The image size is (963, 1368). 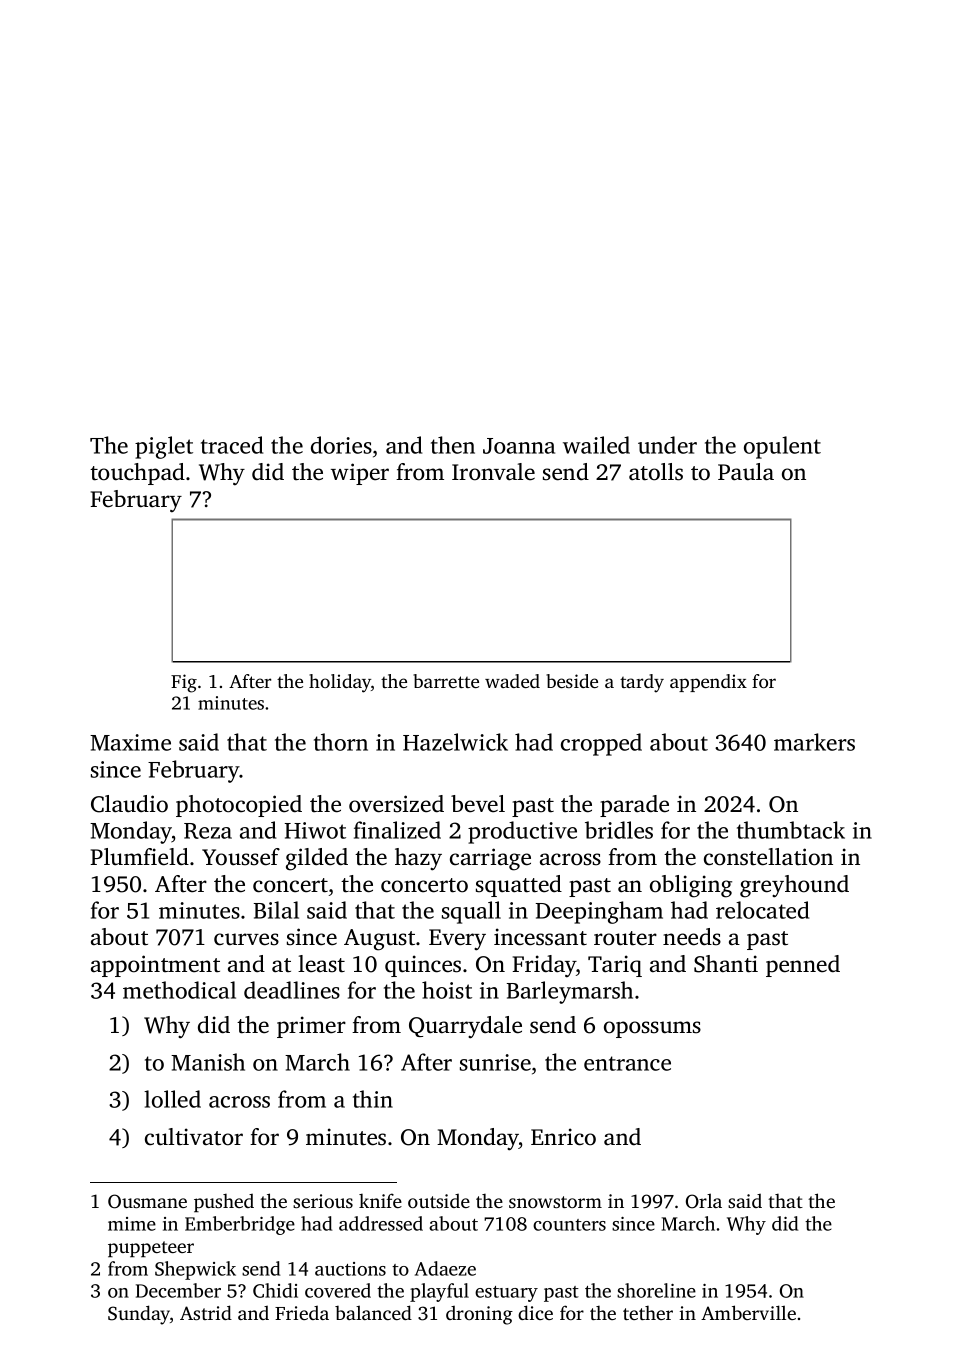 I want to click on opulent, so click(x=782, y=447).
